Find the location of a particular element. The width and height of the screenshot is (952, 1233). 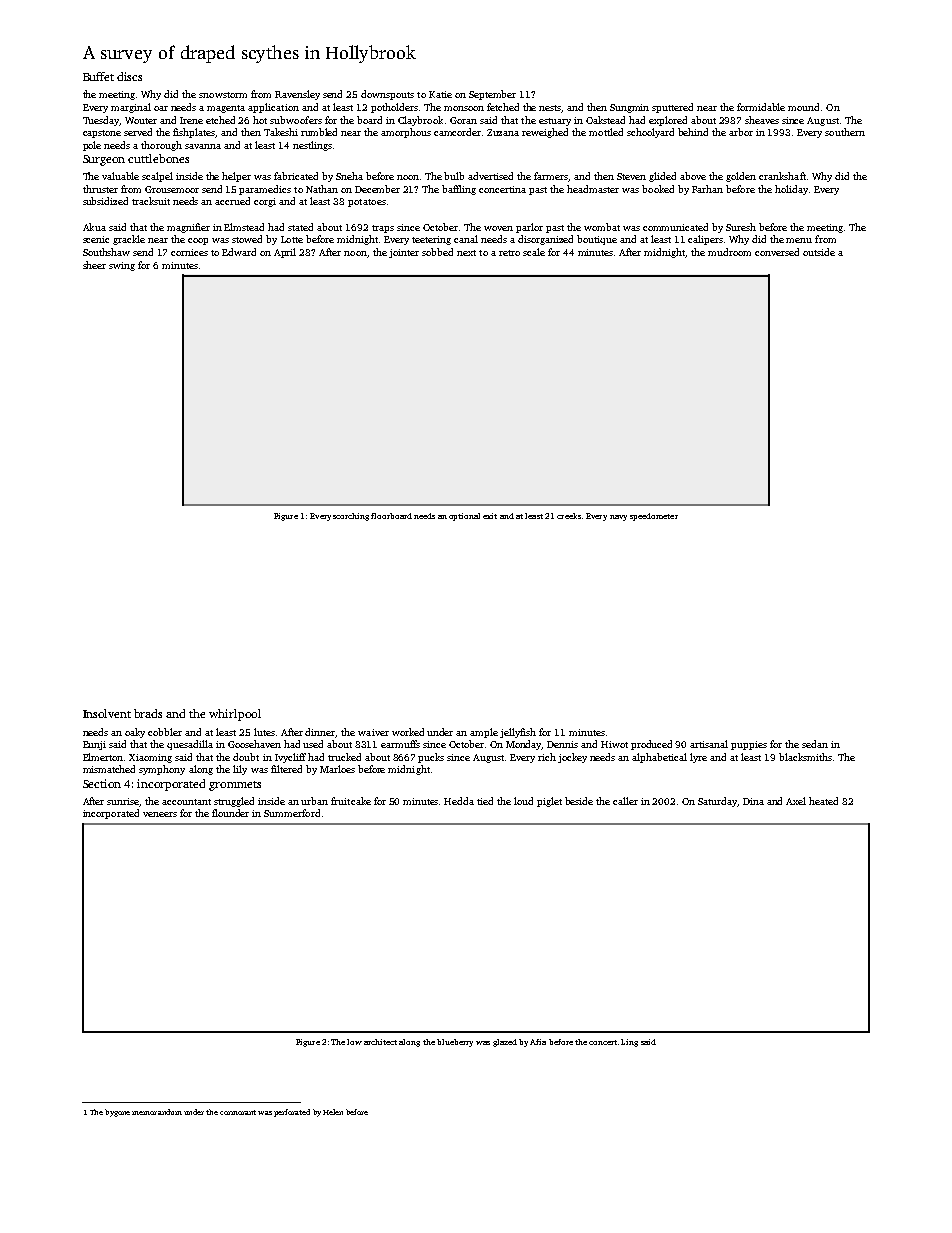

Xiaoming is located at coordinates (150, 758).
